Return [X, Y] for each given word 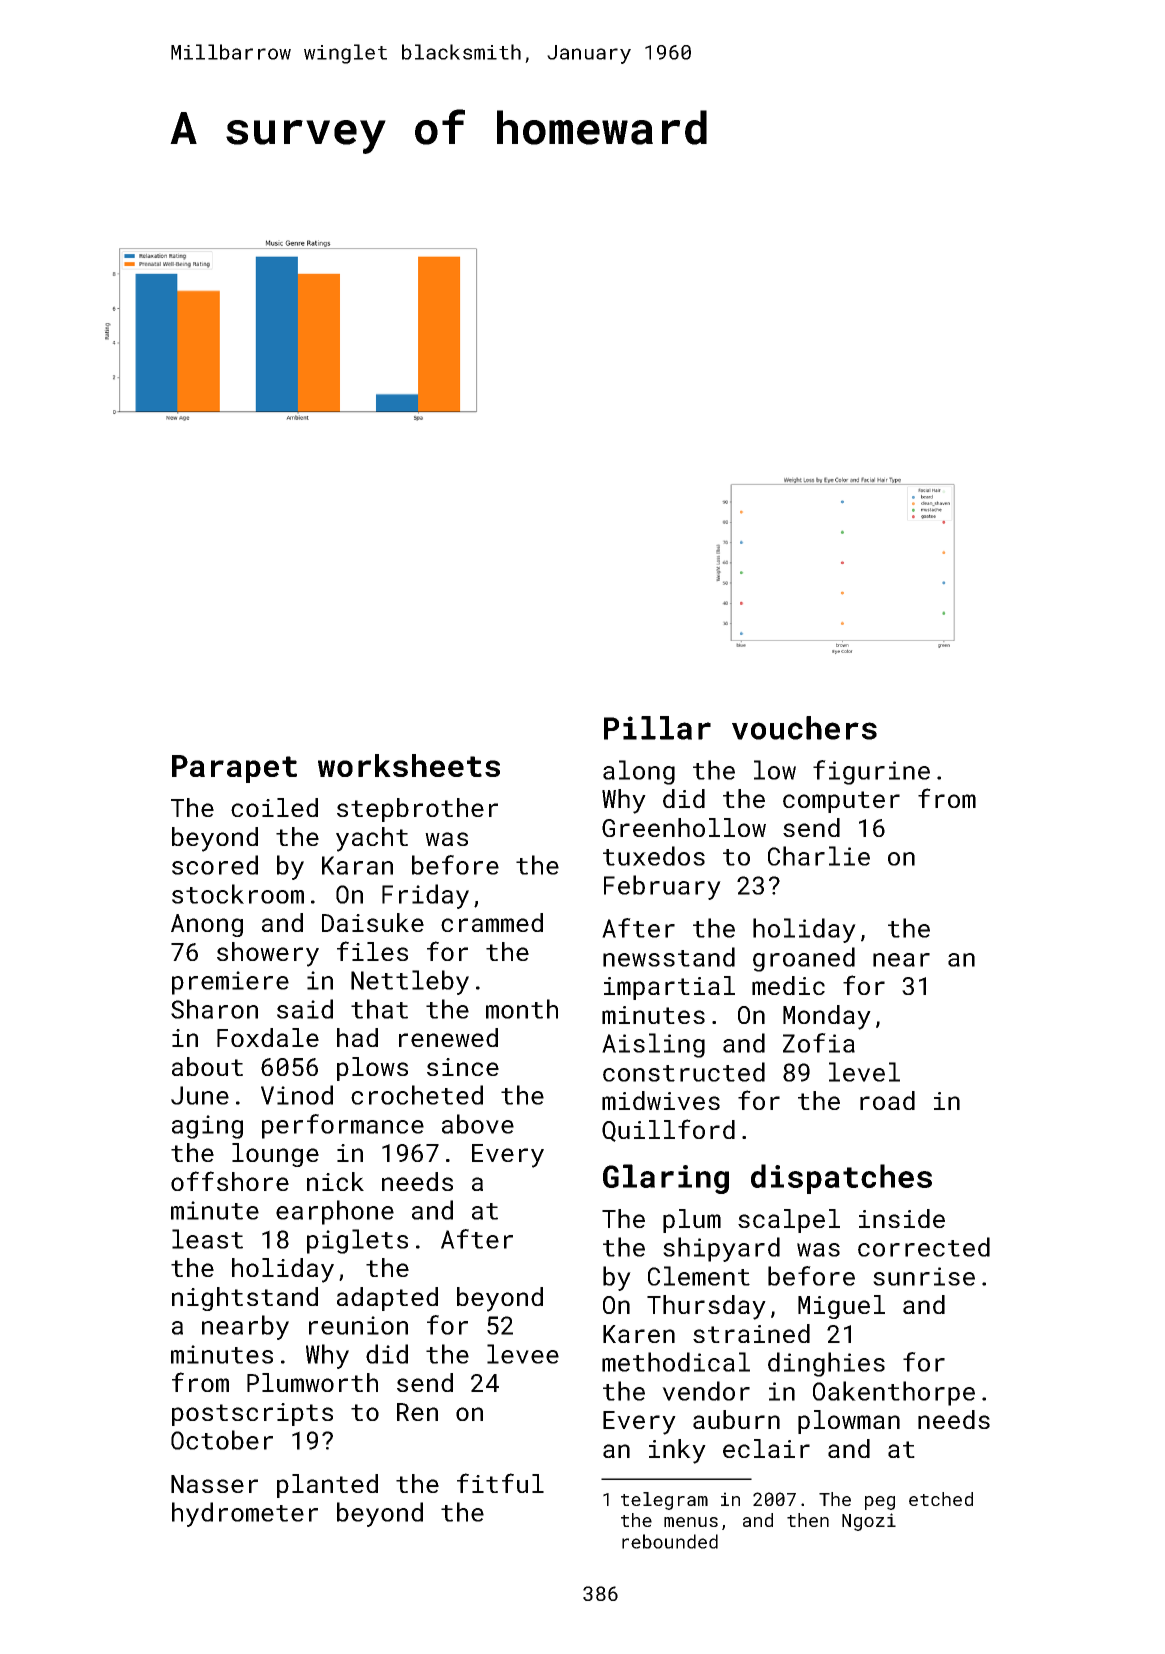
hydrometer [245, 1514]
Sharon [214, 1009]
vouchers [804, 728]
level [864, 1072]
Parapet [234, 769]
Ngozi [869, 1522]
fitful [500, 1483]
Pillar [657, 728]
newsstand [669, 957]
